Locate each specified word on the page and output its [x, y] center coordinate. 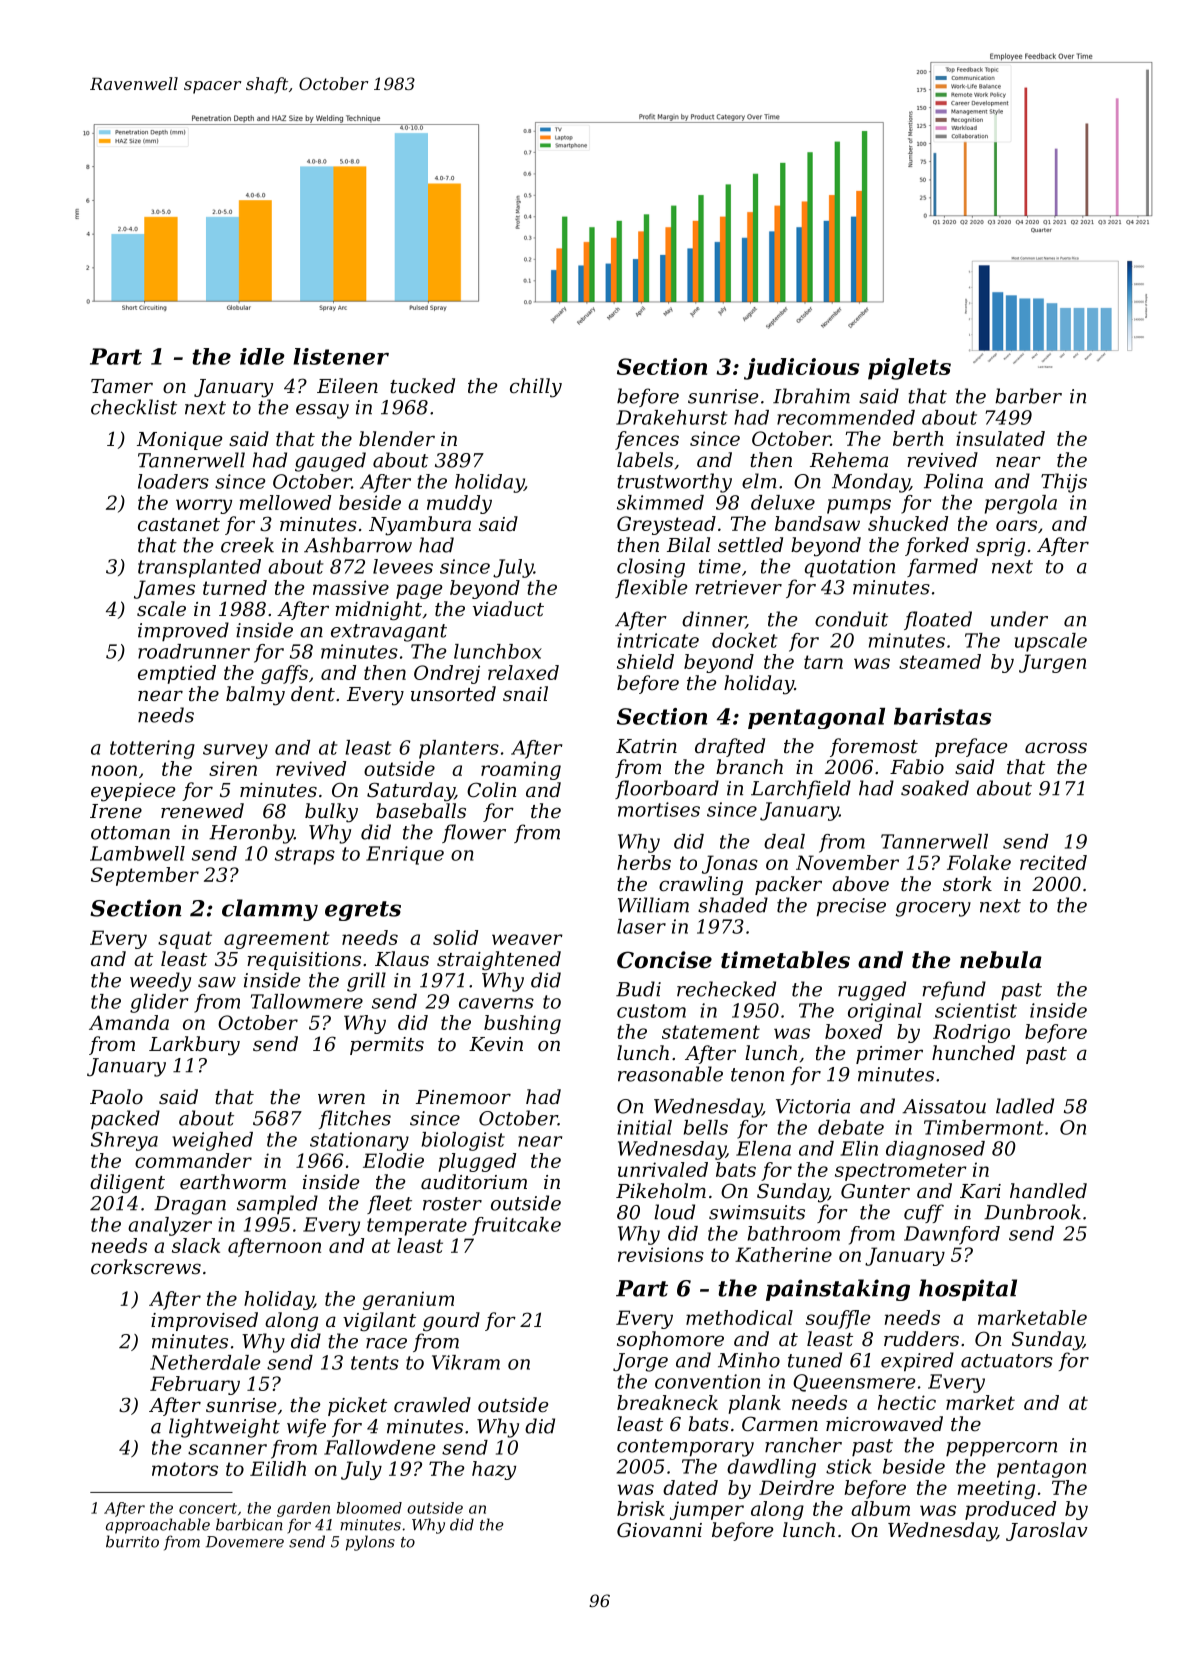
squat [185, 940]
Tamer [122, 386]
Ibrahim [811, 396]
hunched [973, 1053]
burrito [132, 1541]
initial [644, 1127]
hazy [494, 1470]
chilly [536, 388]
